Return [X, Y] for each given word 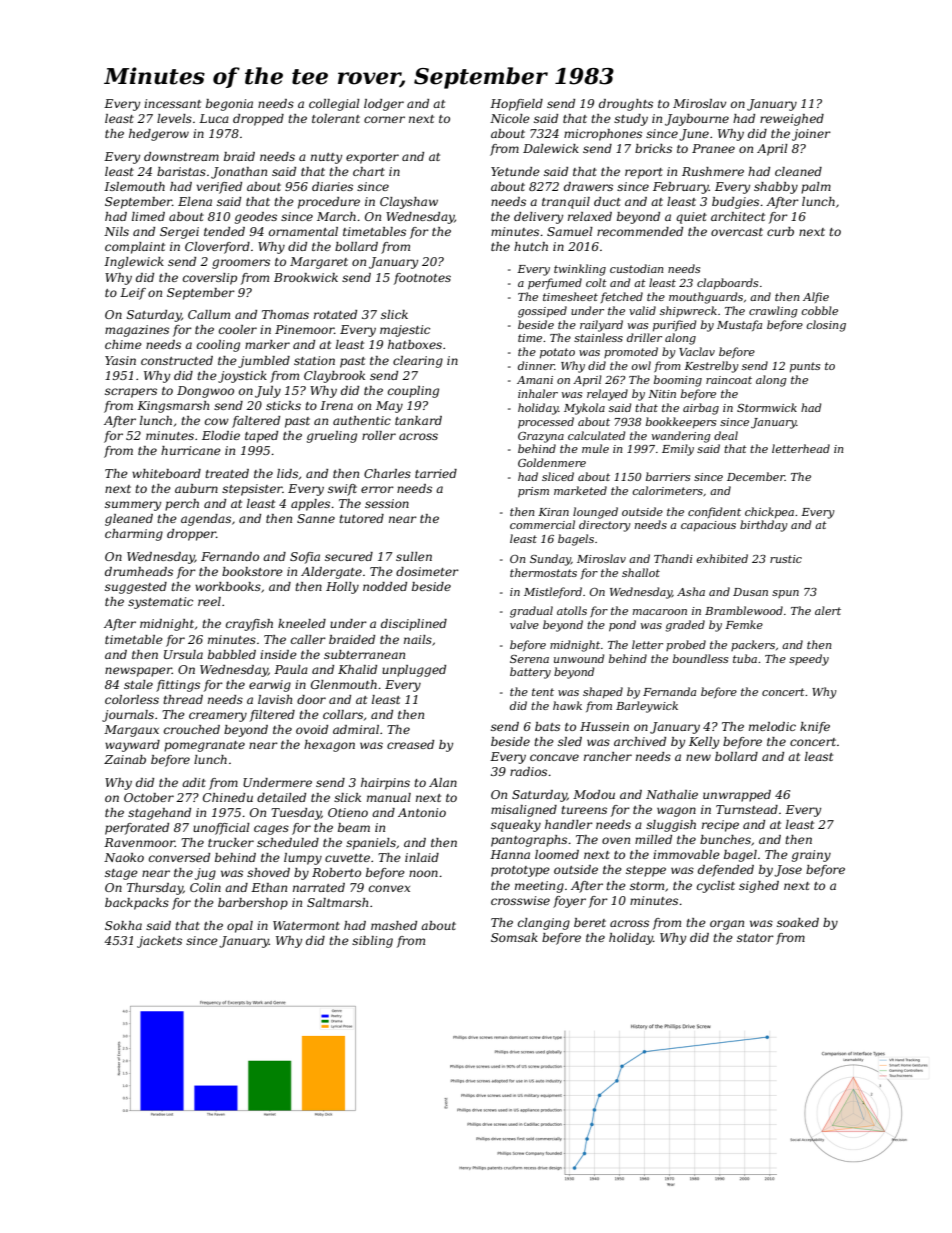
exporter [372, 158]
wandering [681, 437]
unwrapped [737, 796]
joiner [811, 135]
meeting [539, 887]
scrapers [131, 393]
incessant [172, 103]
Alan [443, 782]
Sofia [305, 558]
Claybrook [334, 377]
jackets [159, 942]
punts [805, 367]
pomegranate [204, 746]
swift [342, 490]
